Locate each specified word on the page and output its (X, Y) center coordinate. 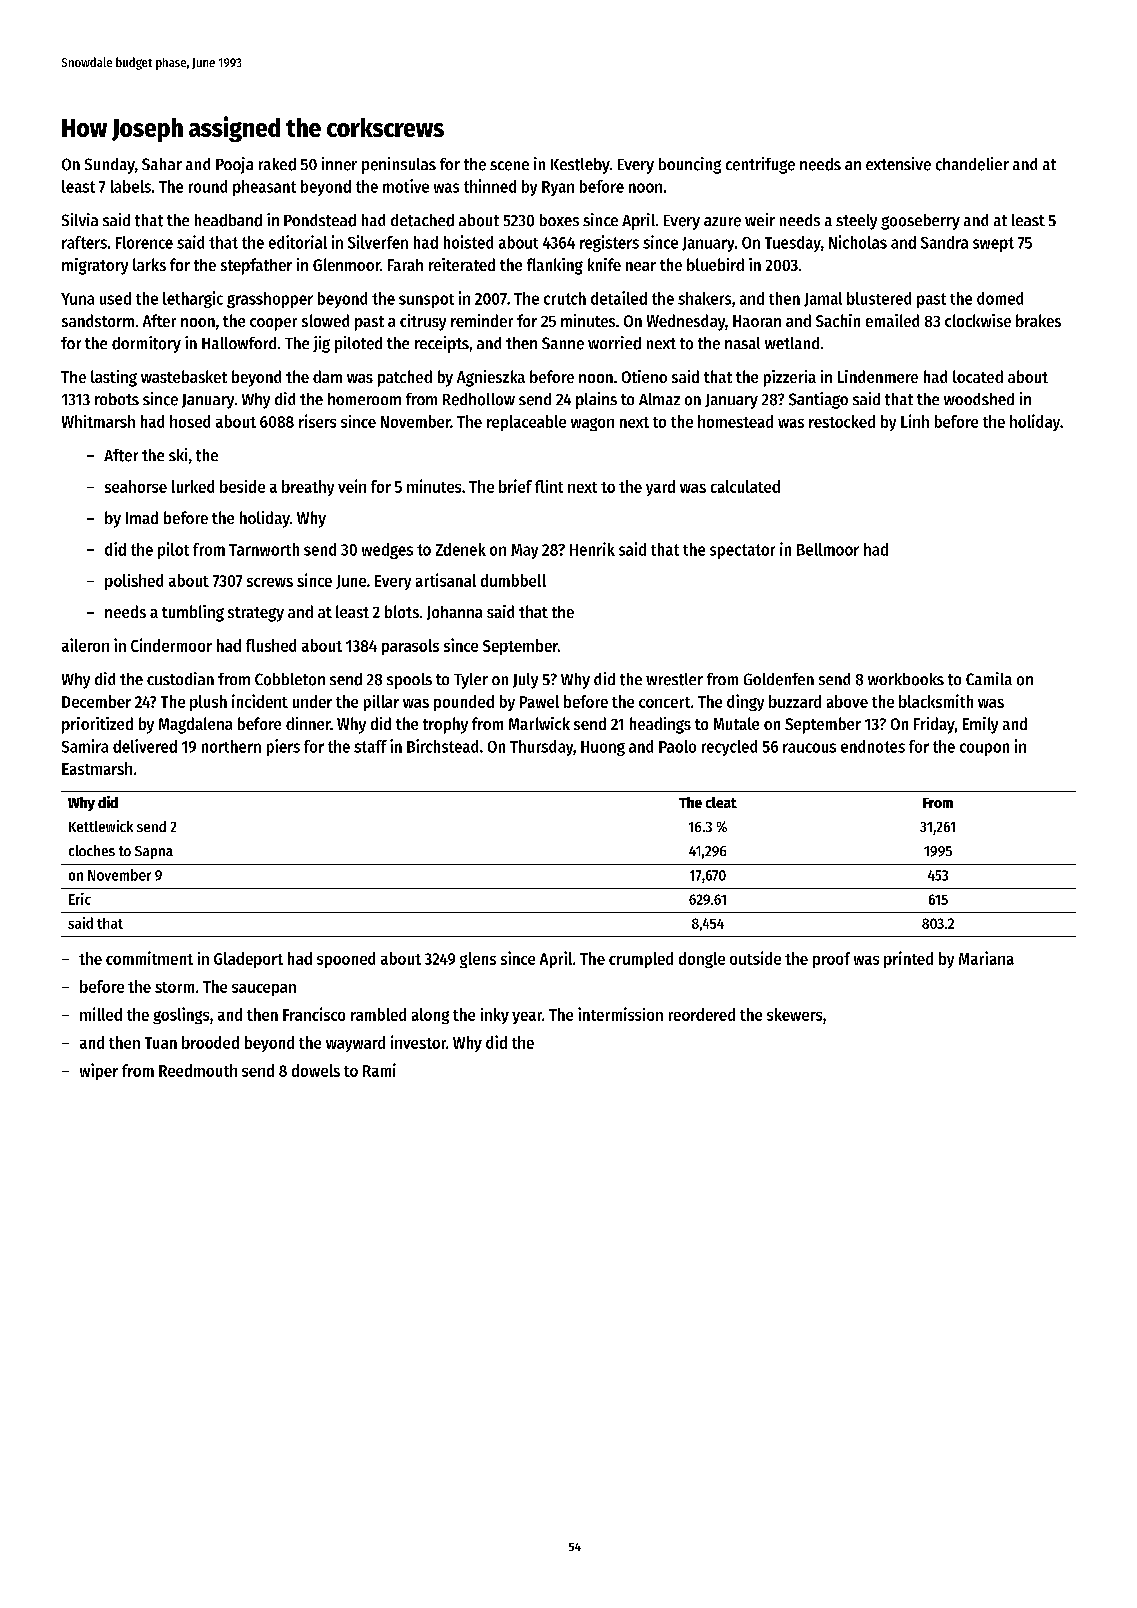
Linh (915, 421)
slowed (325, 320)
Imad (142, 517)
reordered (702, 1014)
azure (722, 222)
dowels (316, 1070)
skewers (794, 1014)
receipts (442, 344)
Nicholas (858, 242)
